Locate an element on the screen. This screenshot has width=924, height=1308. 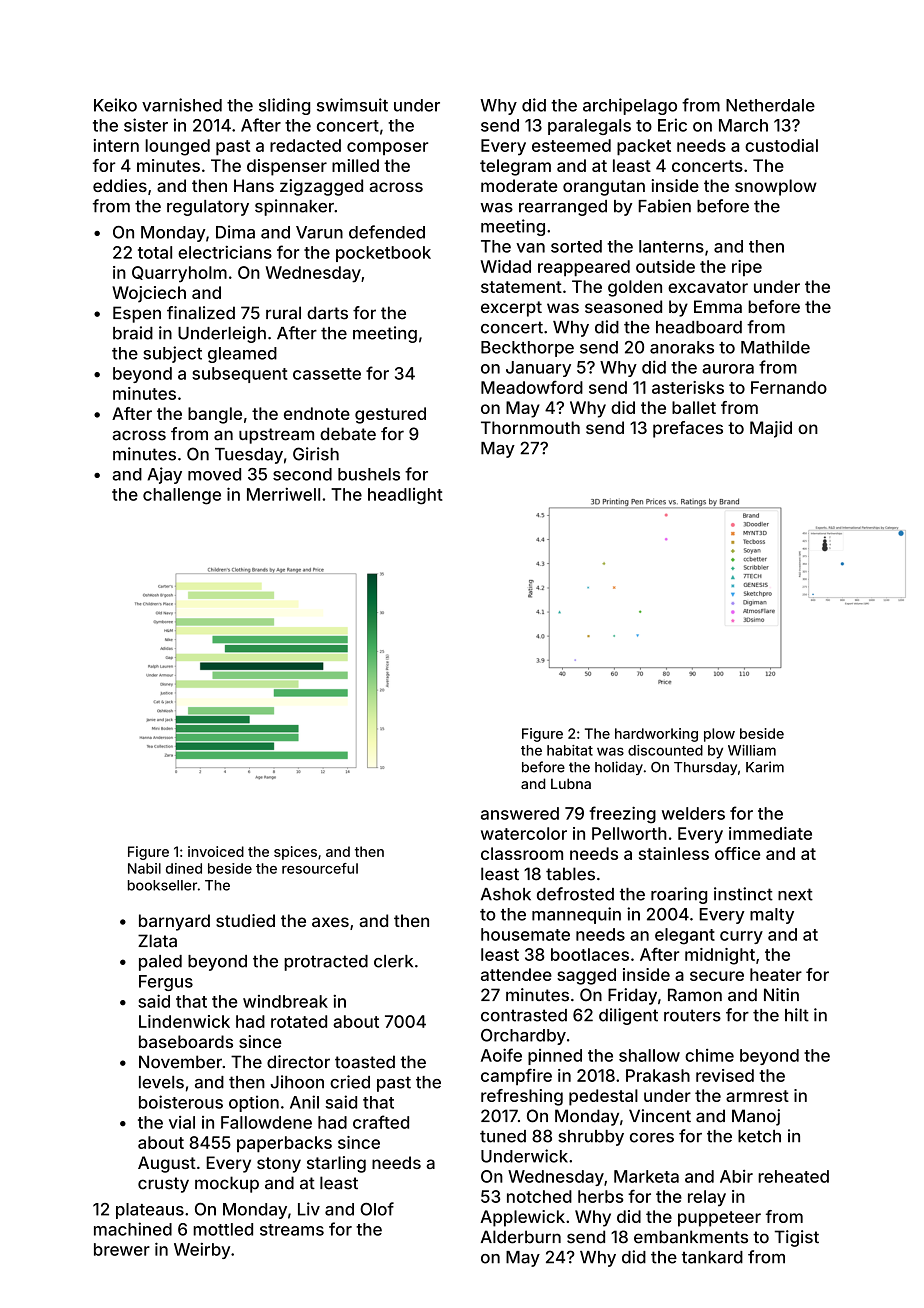
Mathilde is located at coordinates (775, 347).
